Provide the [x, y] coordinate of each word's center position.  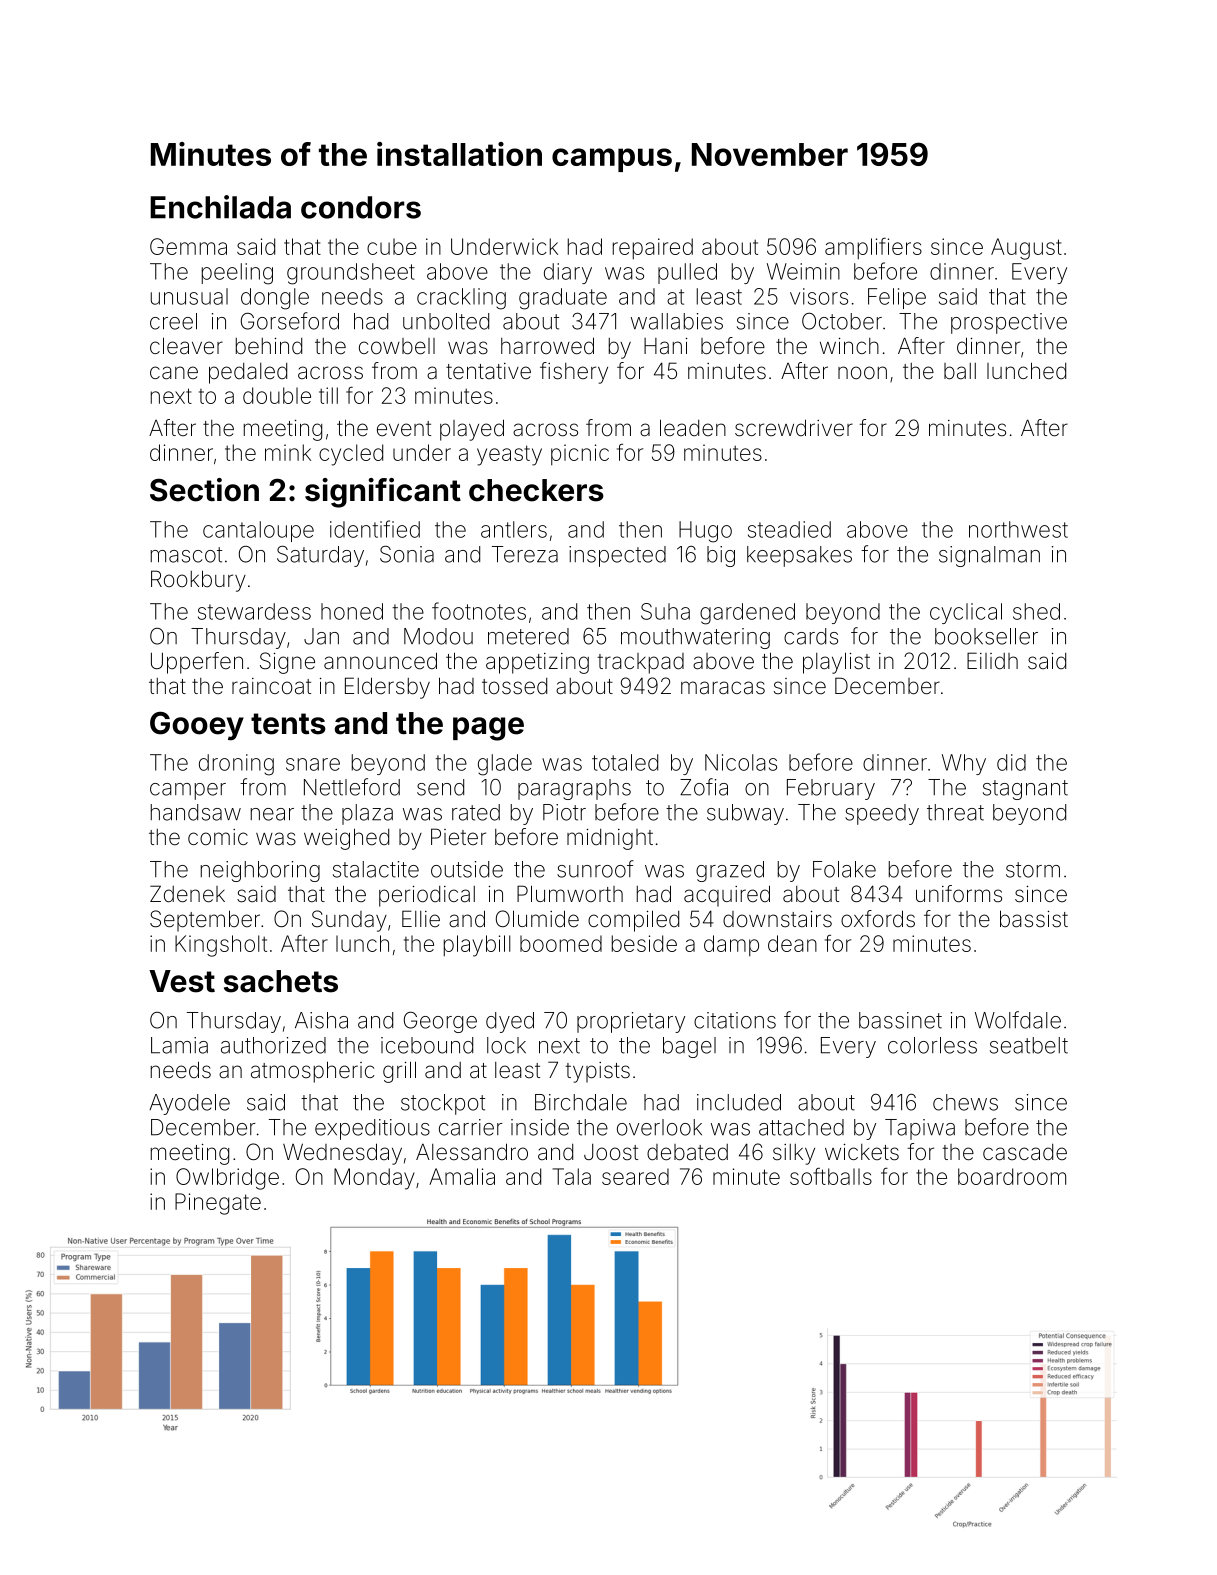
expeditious [372, 1129]
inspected [617, 556]
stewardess [254, 611]
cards [811, 636]
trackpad [641, 663]
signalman [989, 556]
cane [174, 373]
